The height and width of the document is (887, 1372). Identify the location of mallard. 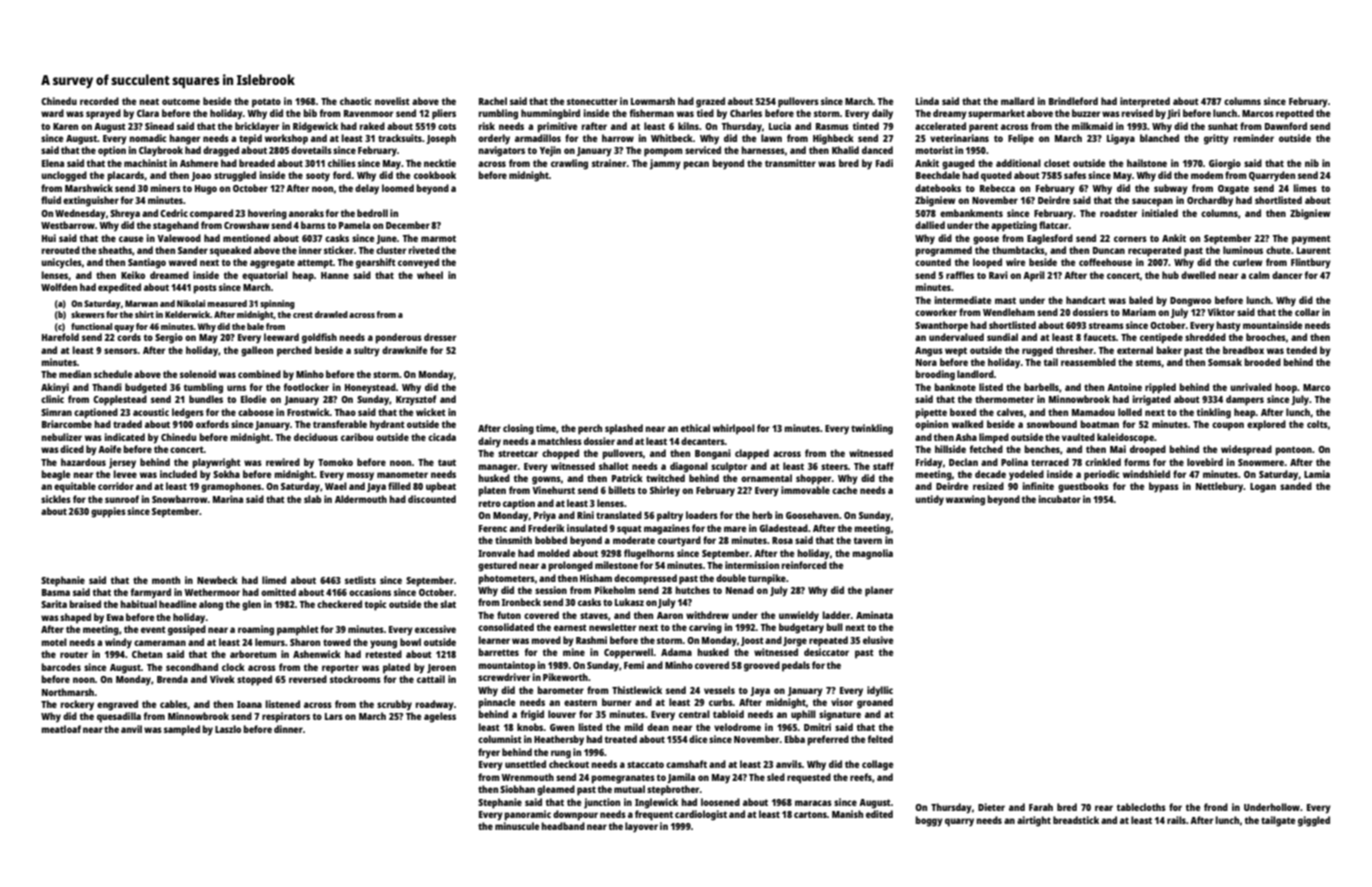
(1017, 101).
